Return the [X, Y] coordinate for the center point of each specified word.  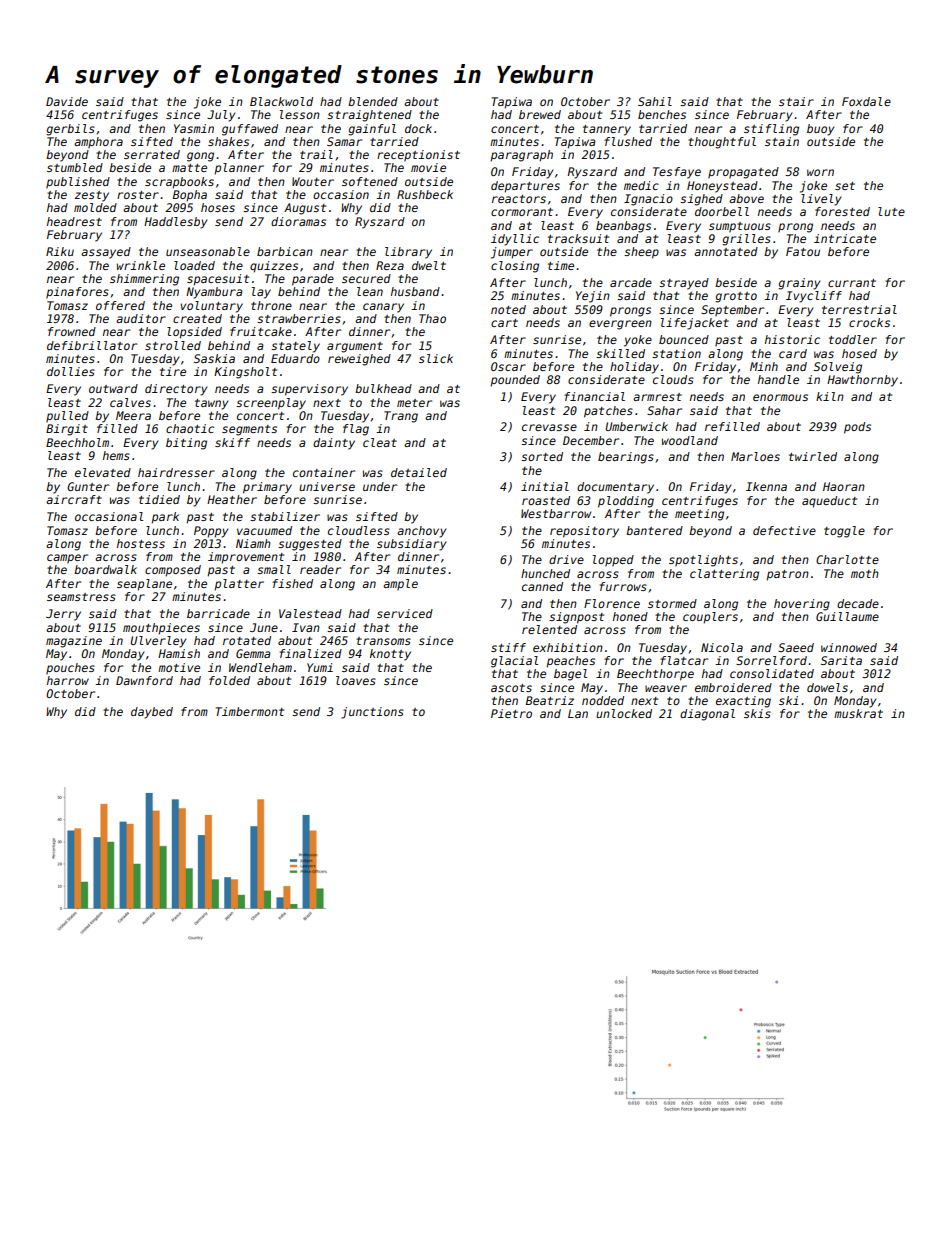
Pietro [511, 713]
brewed [540, 114]
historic [792, 339]
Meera [133, 415]
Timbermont [250, 711]
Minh [764, 366]
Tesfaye [677, 173]
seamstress [81, 597]
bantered [654, 530]
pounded [515, 381]
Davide [67, 101]
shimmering [144, 280]
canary [383, 308]
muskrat [858, 713]
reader [320, 569]
